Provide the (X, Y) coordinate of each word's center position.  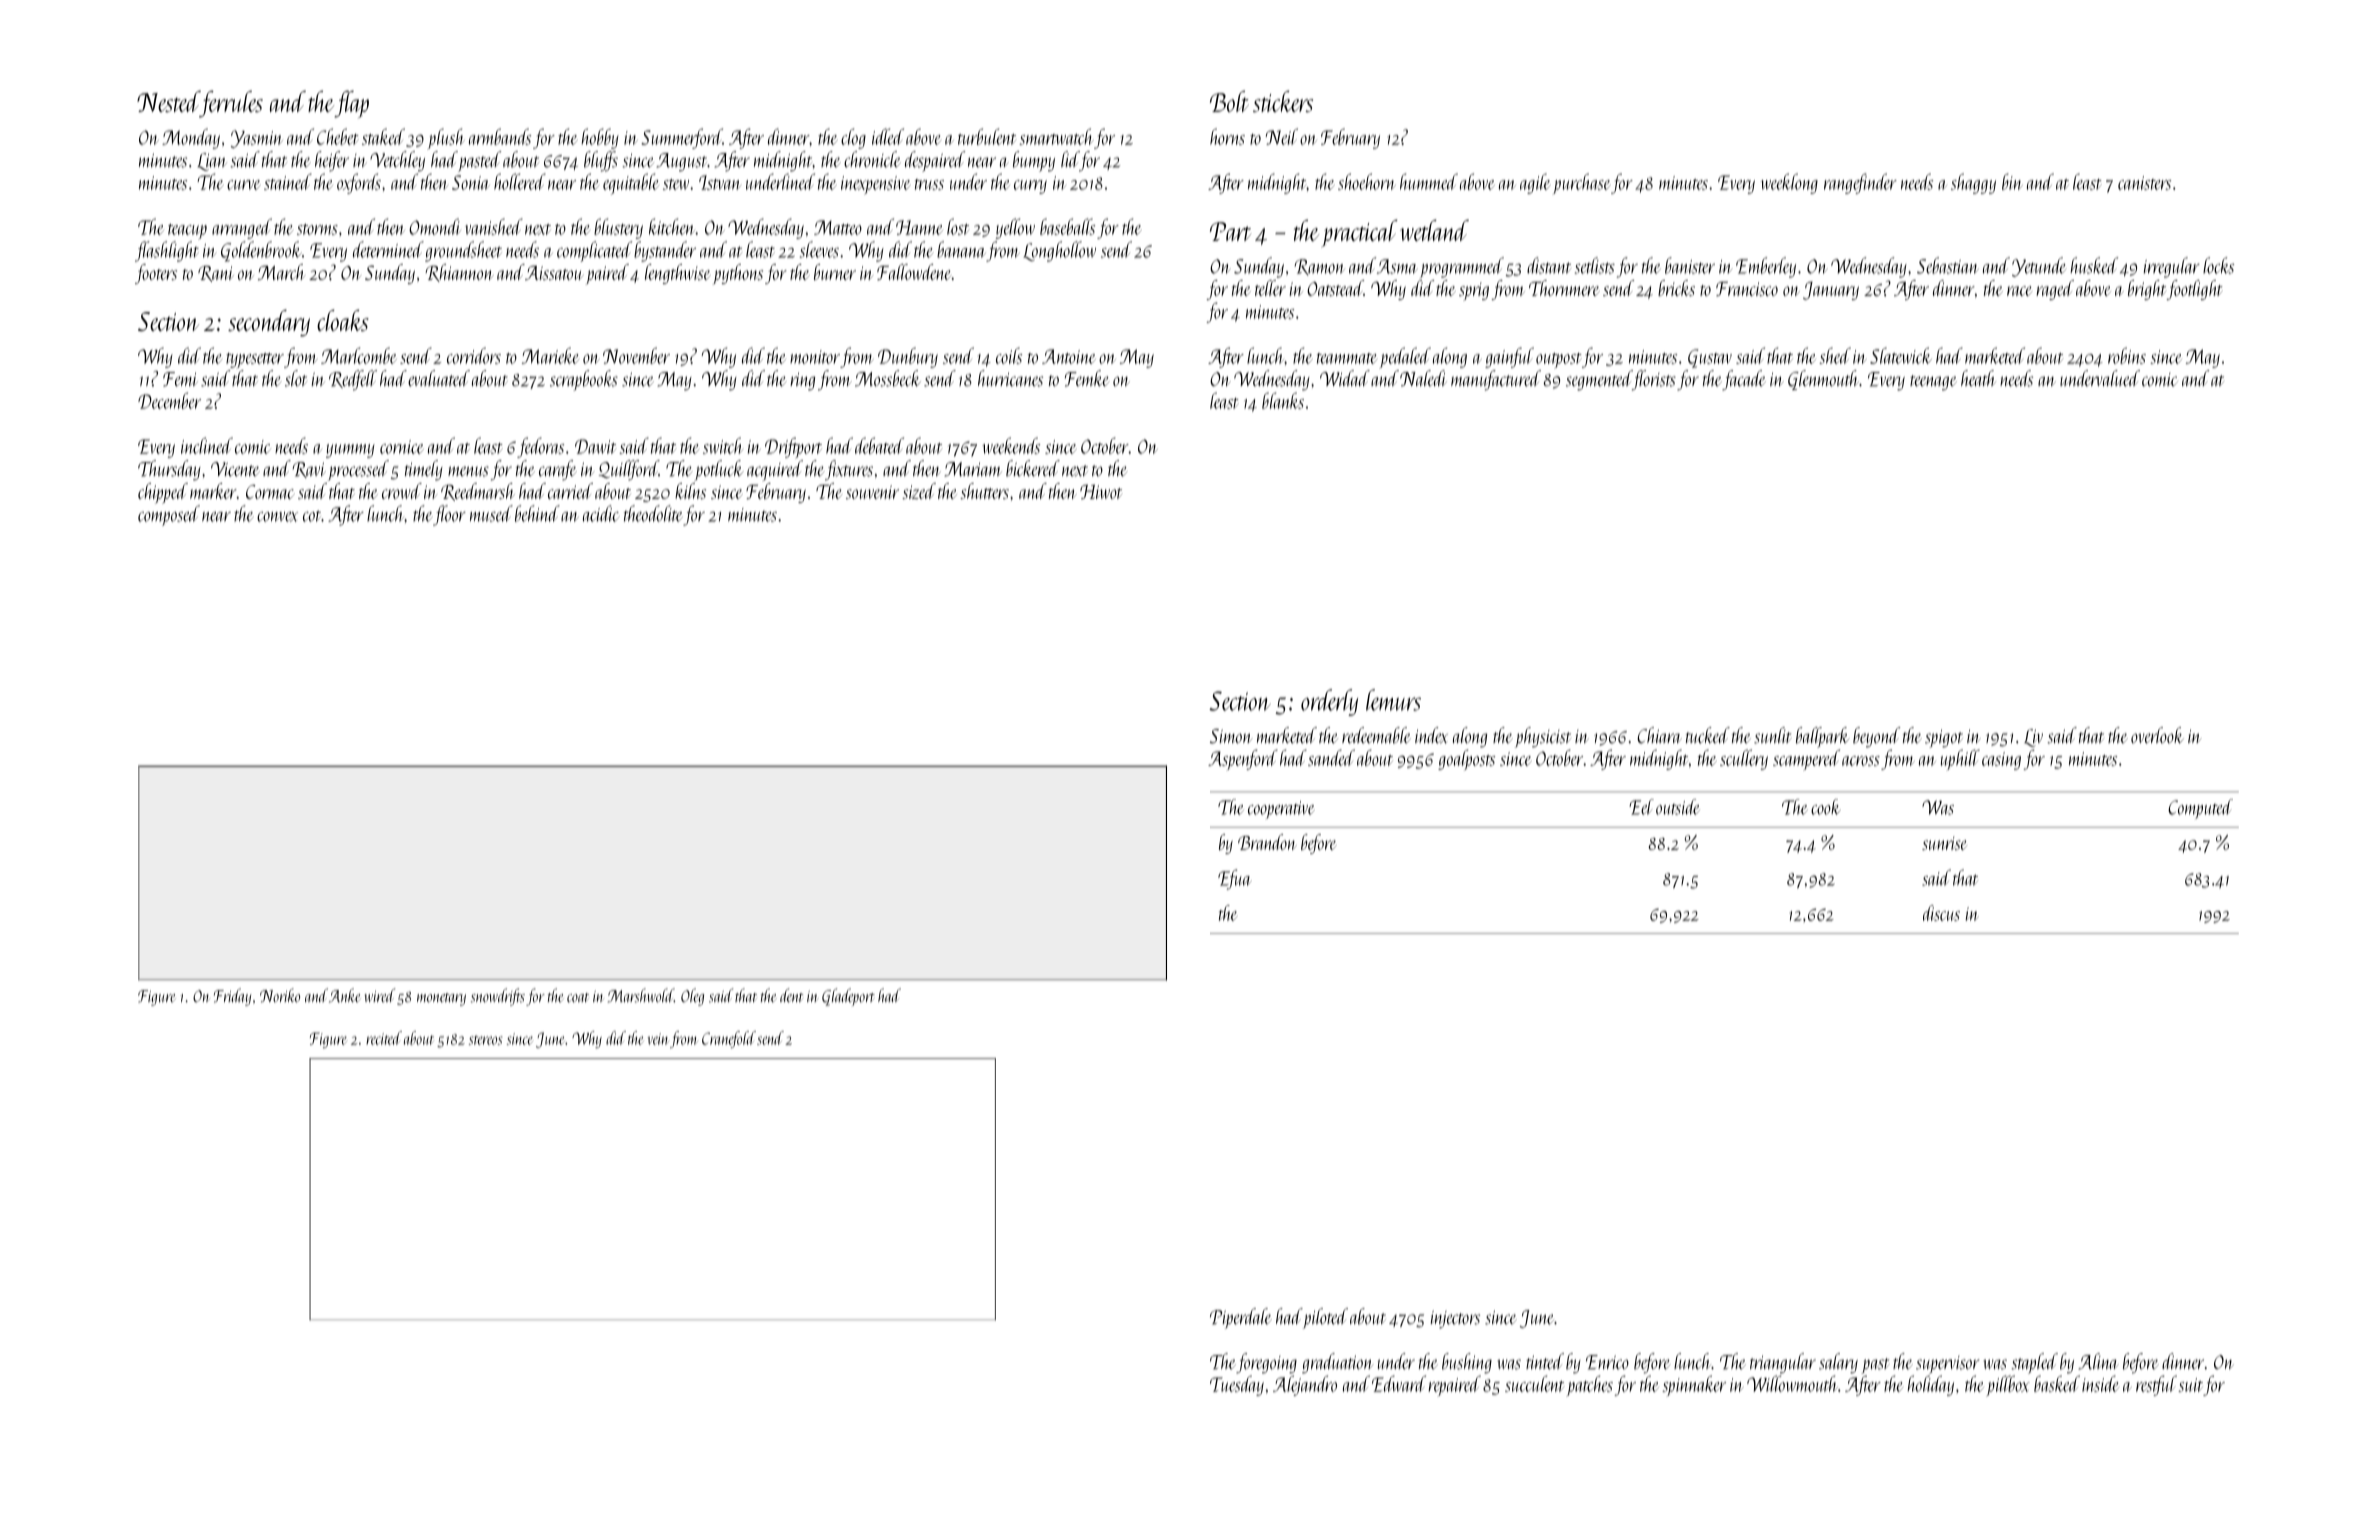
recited (384, 1038)
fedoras (540, 447)
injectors (1455, 1320)
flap (351, 104)
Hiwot (1101, 492)
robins (2127, 355)
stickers (1283, 101)
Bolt (1229, 101)
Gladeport (848, 997)
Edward (1399, 1383)
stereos (485, 1040)
